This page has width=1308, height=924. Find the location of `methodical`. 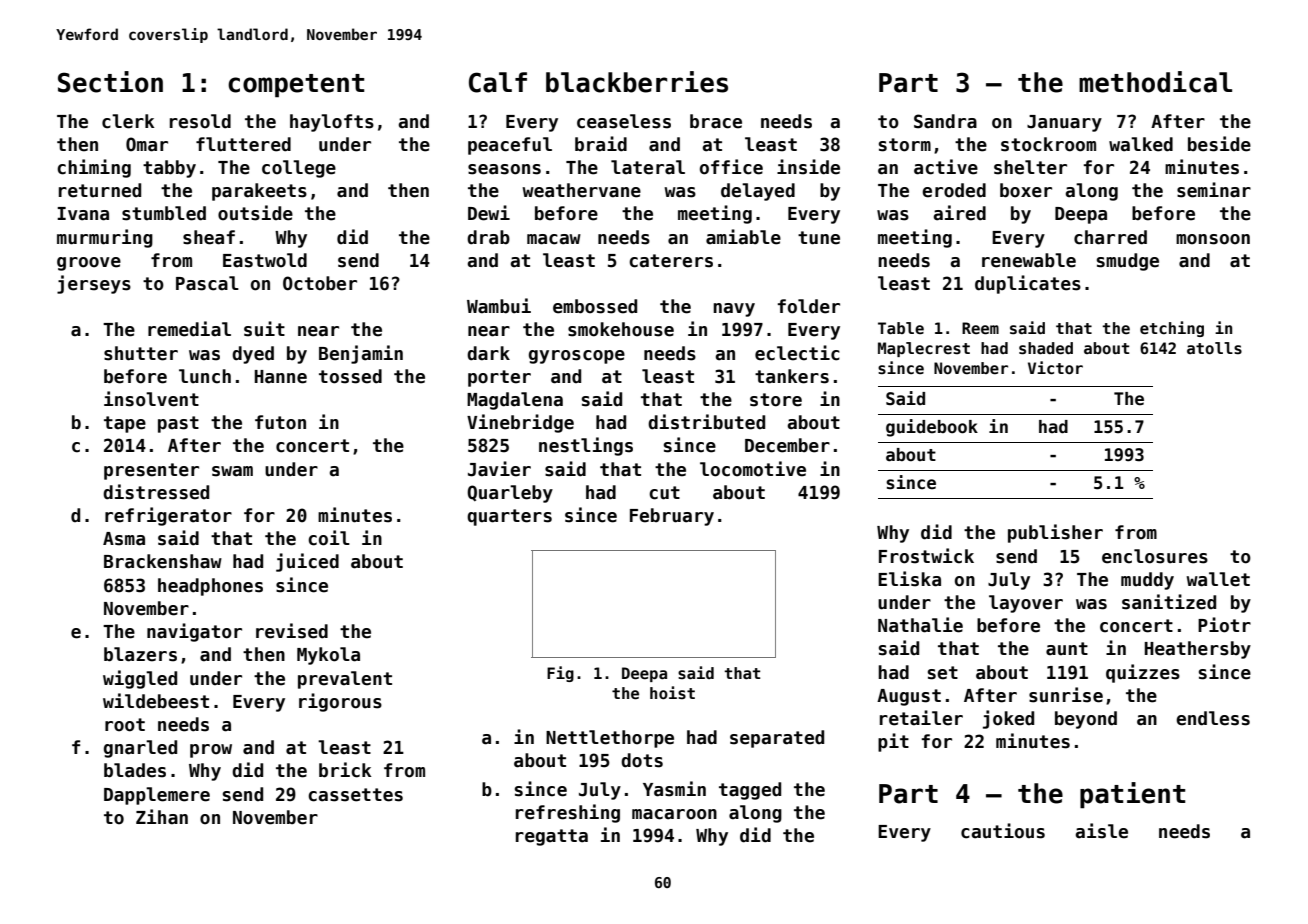

methodical is located at coordinates (1155, 82).
